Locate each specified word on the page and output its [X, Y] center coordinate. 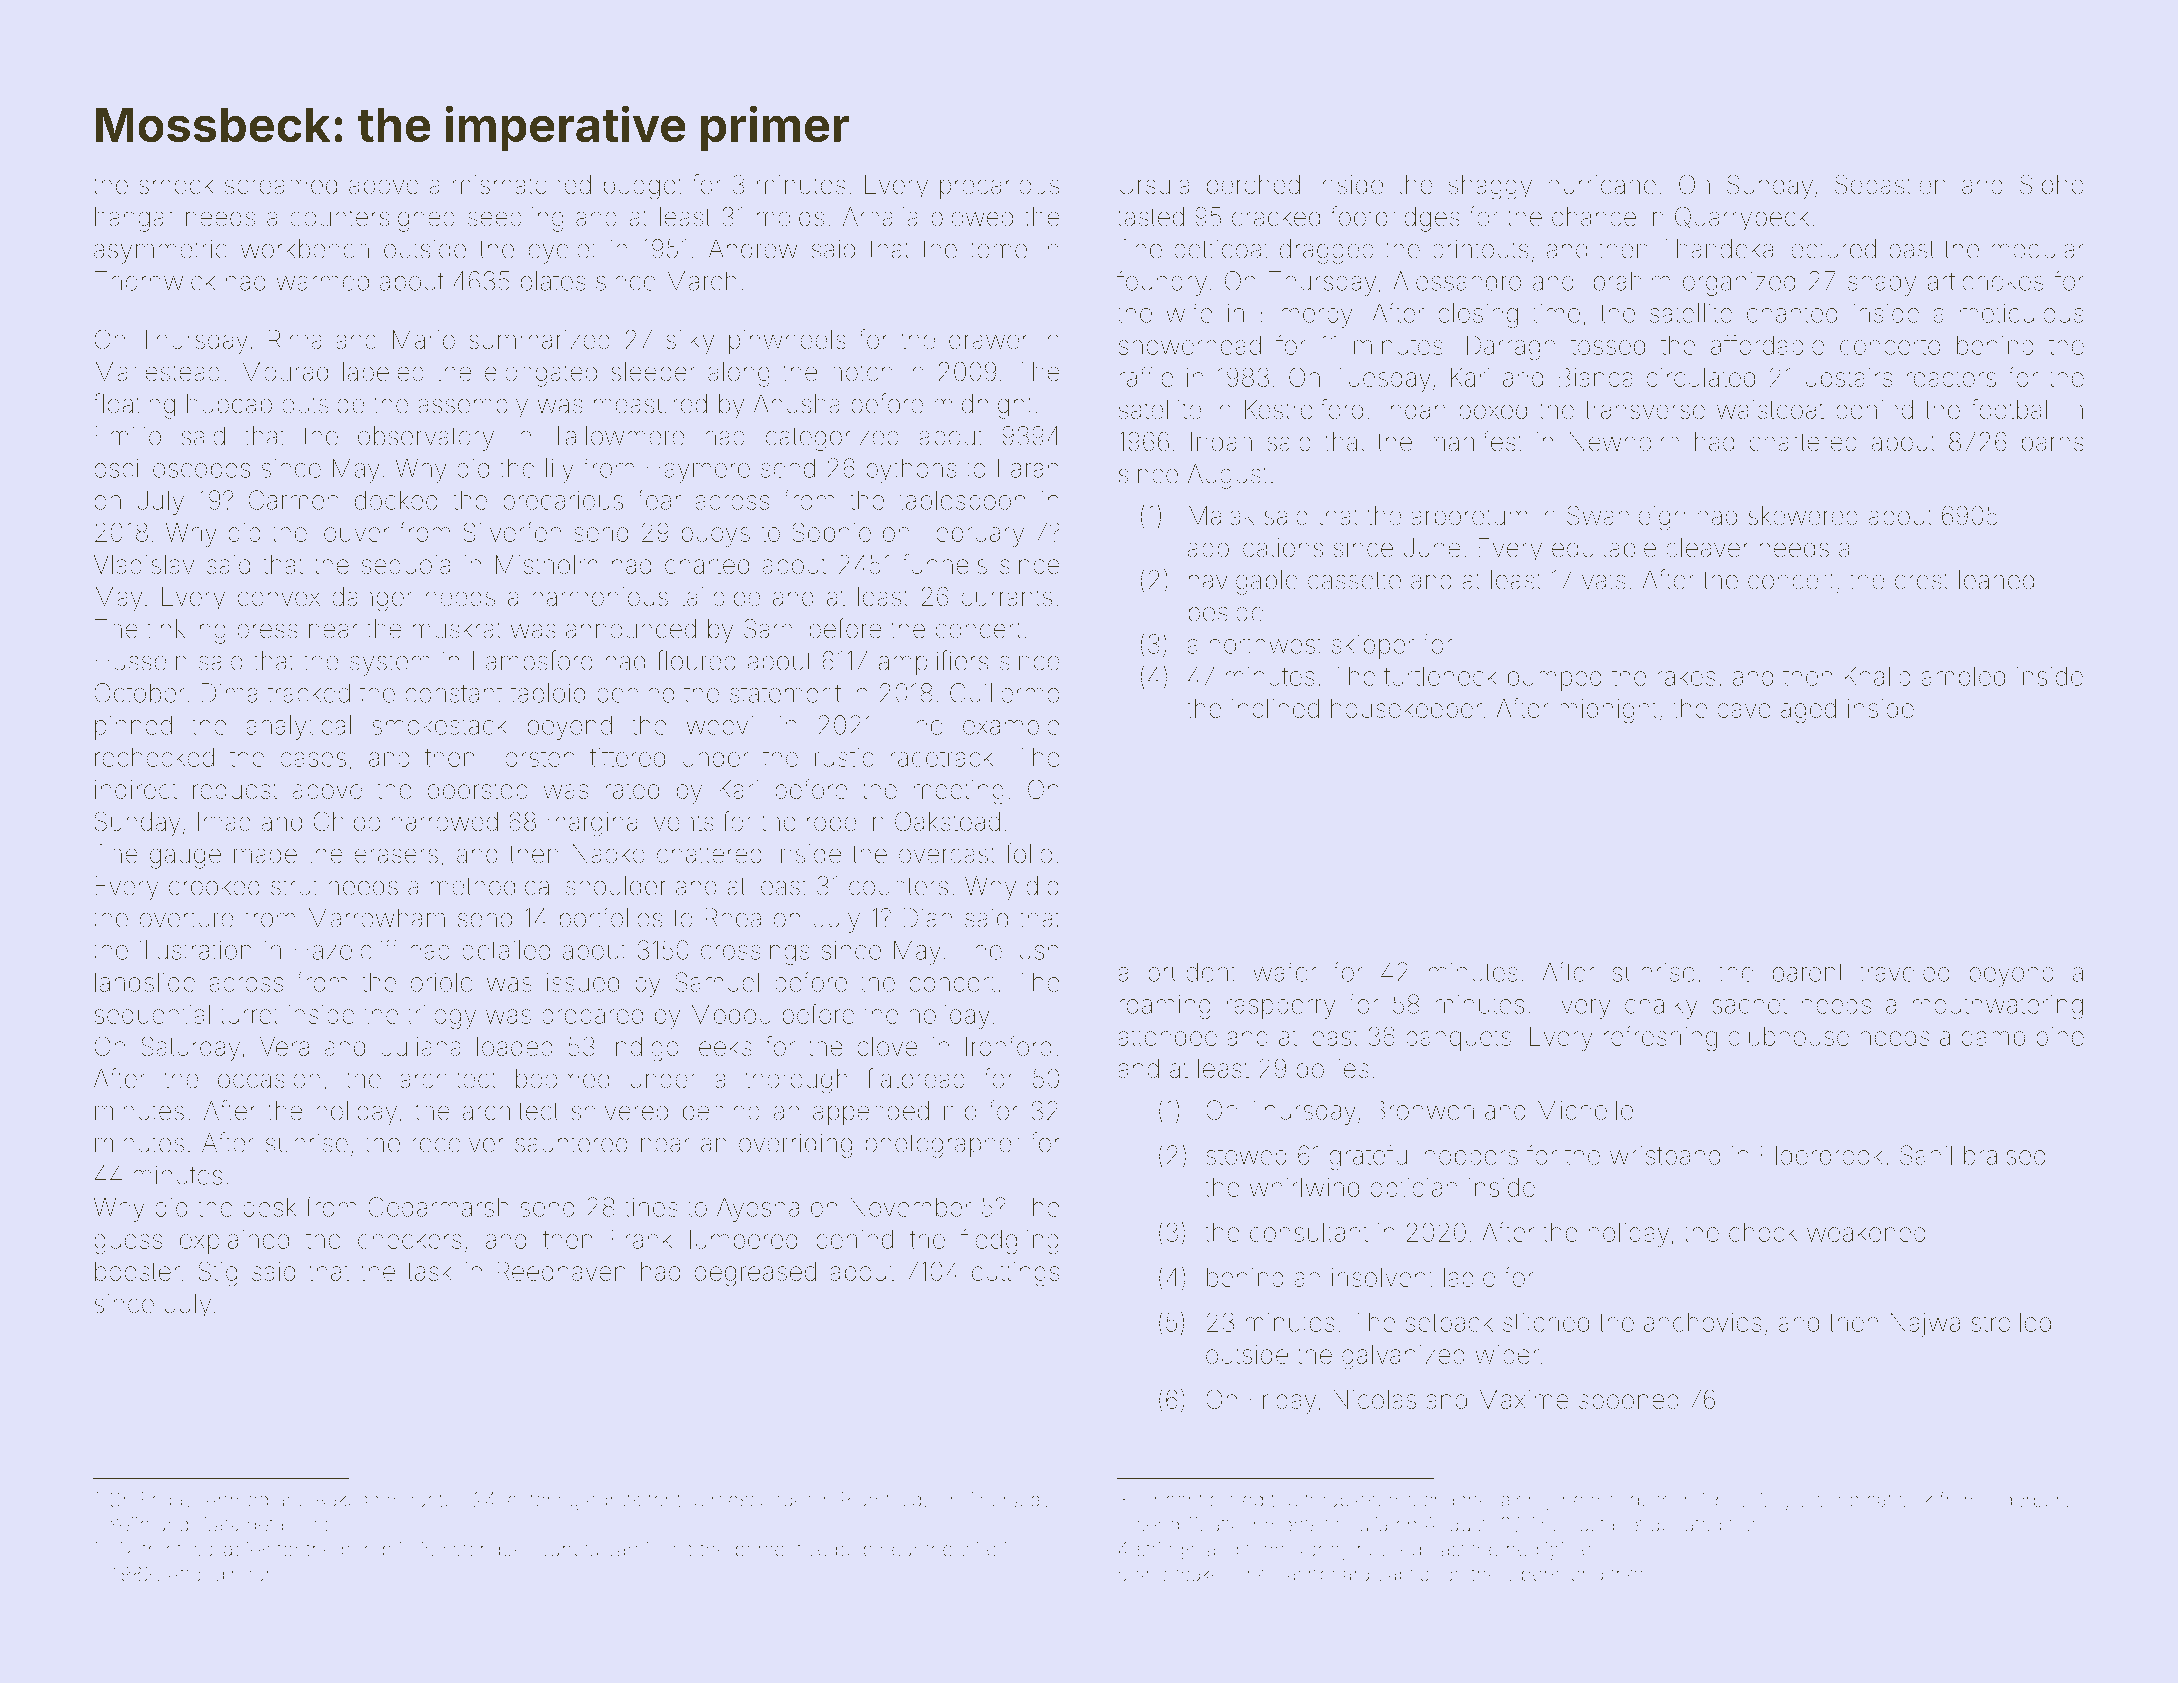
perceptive [781, 1551]
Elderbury [2030, 1501]
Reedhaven [562, 1271]
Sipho [2052, 187]
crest [1922, 581]
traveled [1904, 972]
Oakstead [947, 821]
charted [707, 564]
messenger [761, 1503]
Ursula [1154, 184]
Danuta [568, 1549]
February [973, 535]
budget [643, 187]
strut [294, 887]
